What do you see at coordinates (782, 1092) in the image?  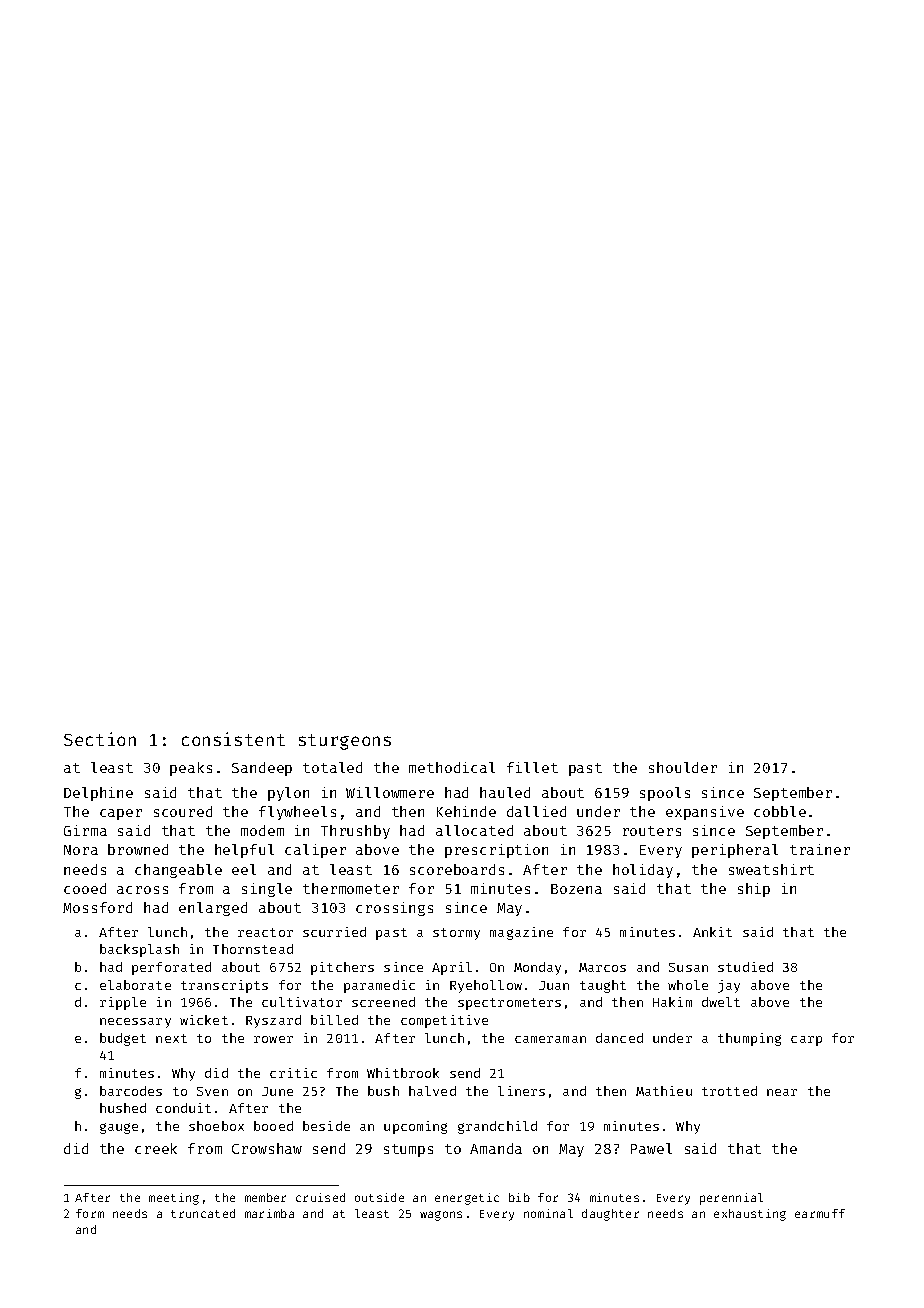 I see `near` at bounding box center [782, 1092].
